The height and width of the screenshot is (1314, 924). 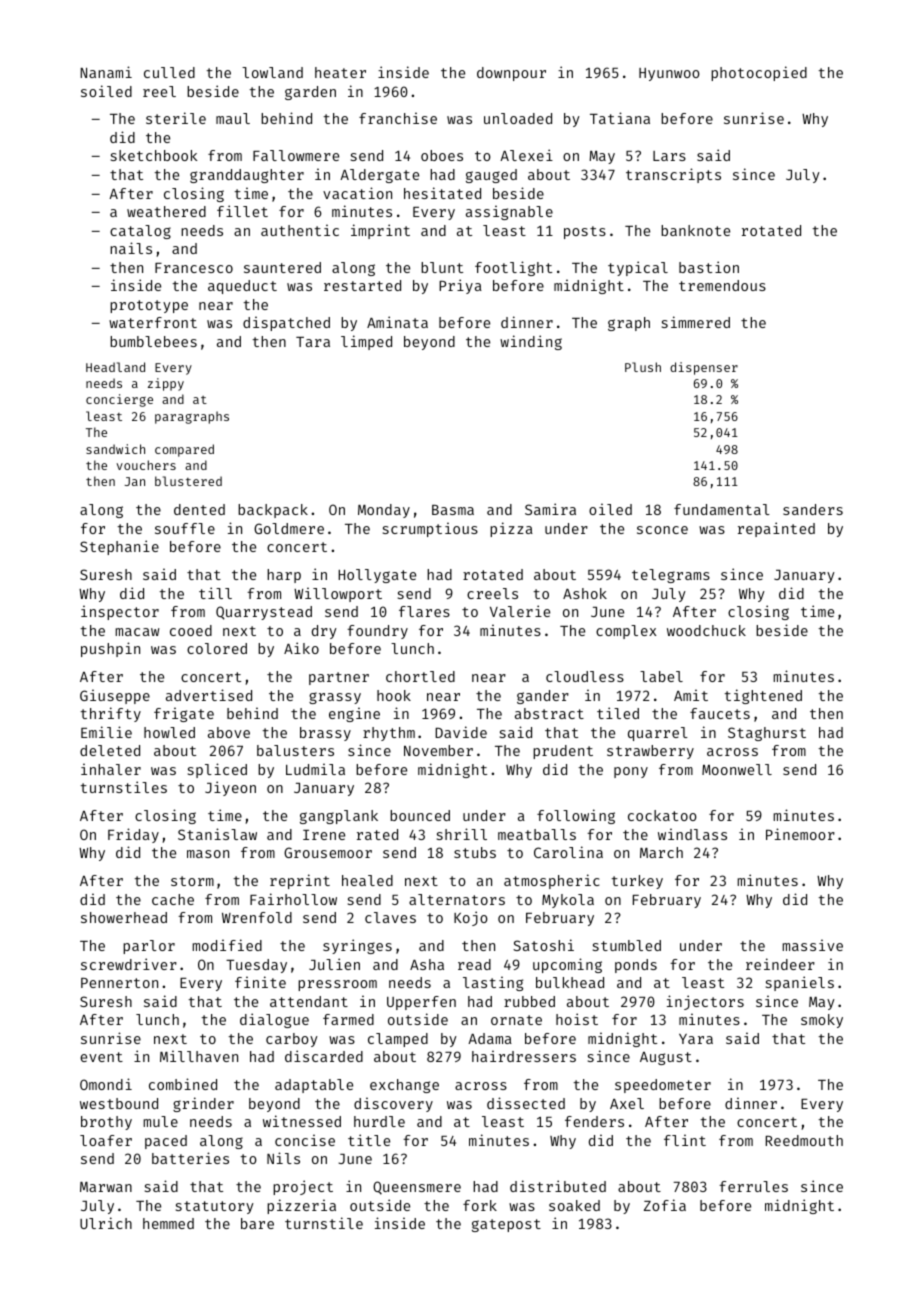 What do you see at coordinates (626, 632) in the screenshot?
I see `complex` at bounding box center [626, 632].
